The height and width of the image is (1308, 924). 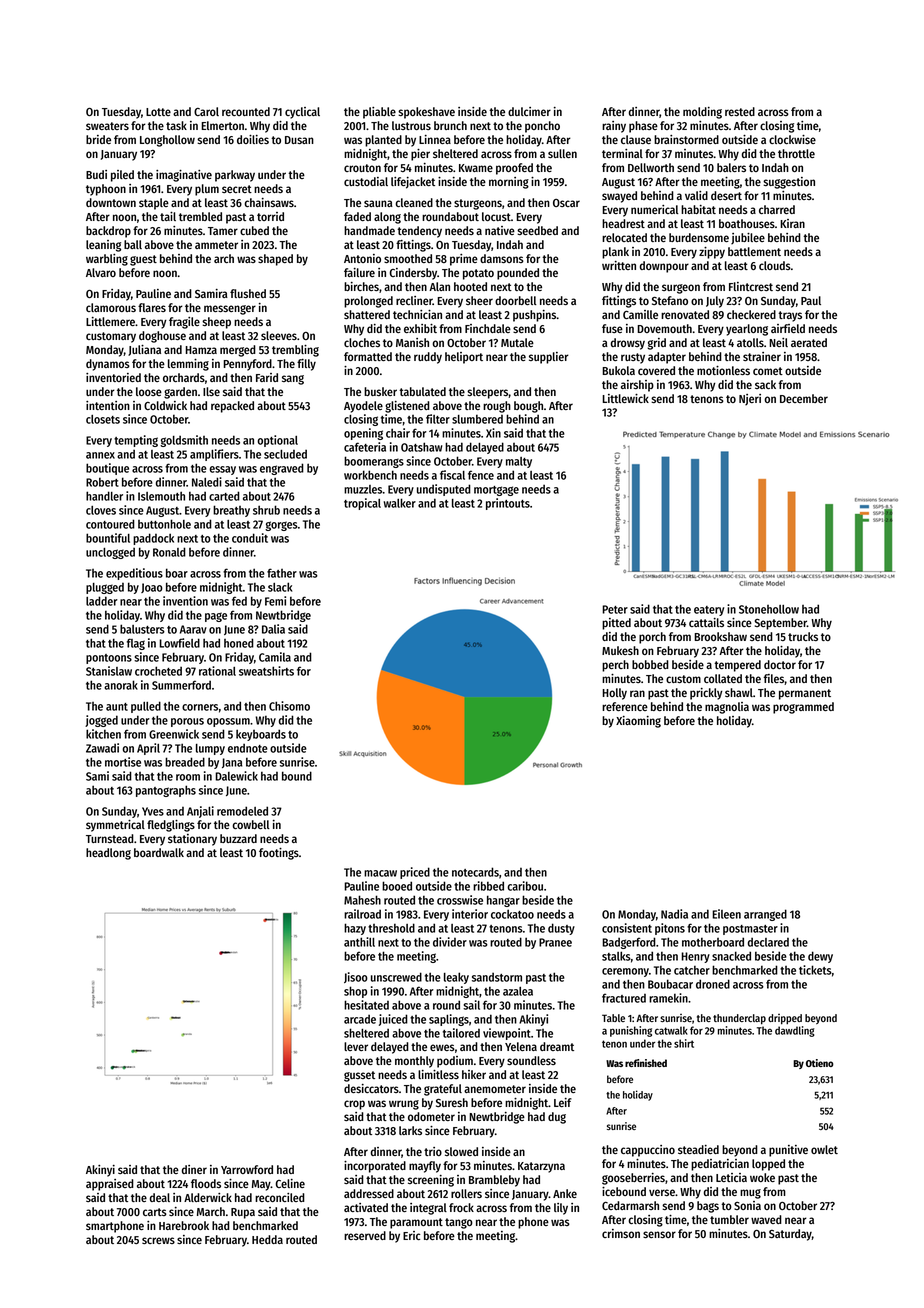 What do you see at coordinates (187, 722) in the image?
I see `porous` at bounding box center [187, 722].
